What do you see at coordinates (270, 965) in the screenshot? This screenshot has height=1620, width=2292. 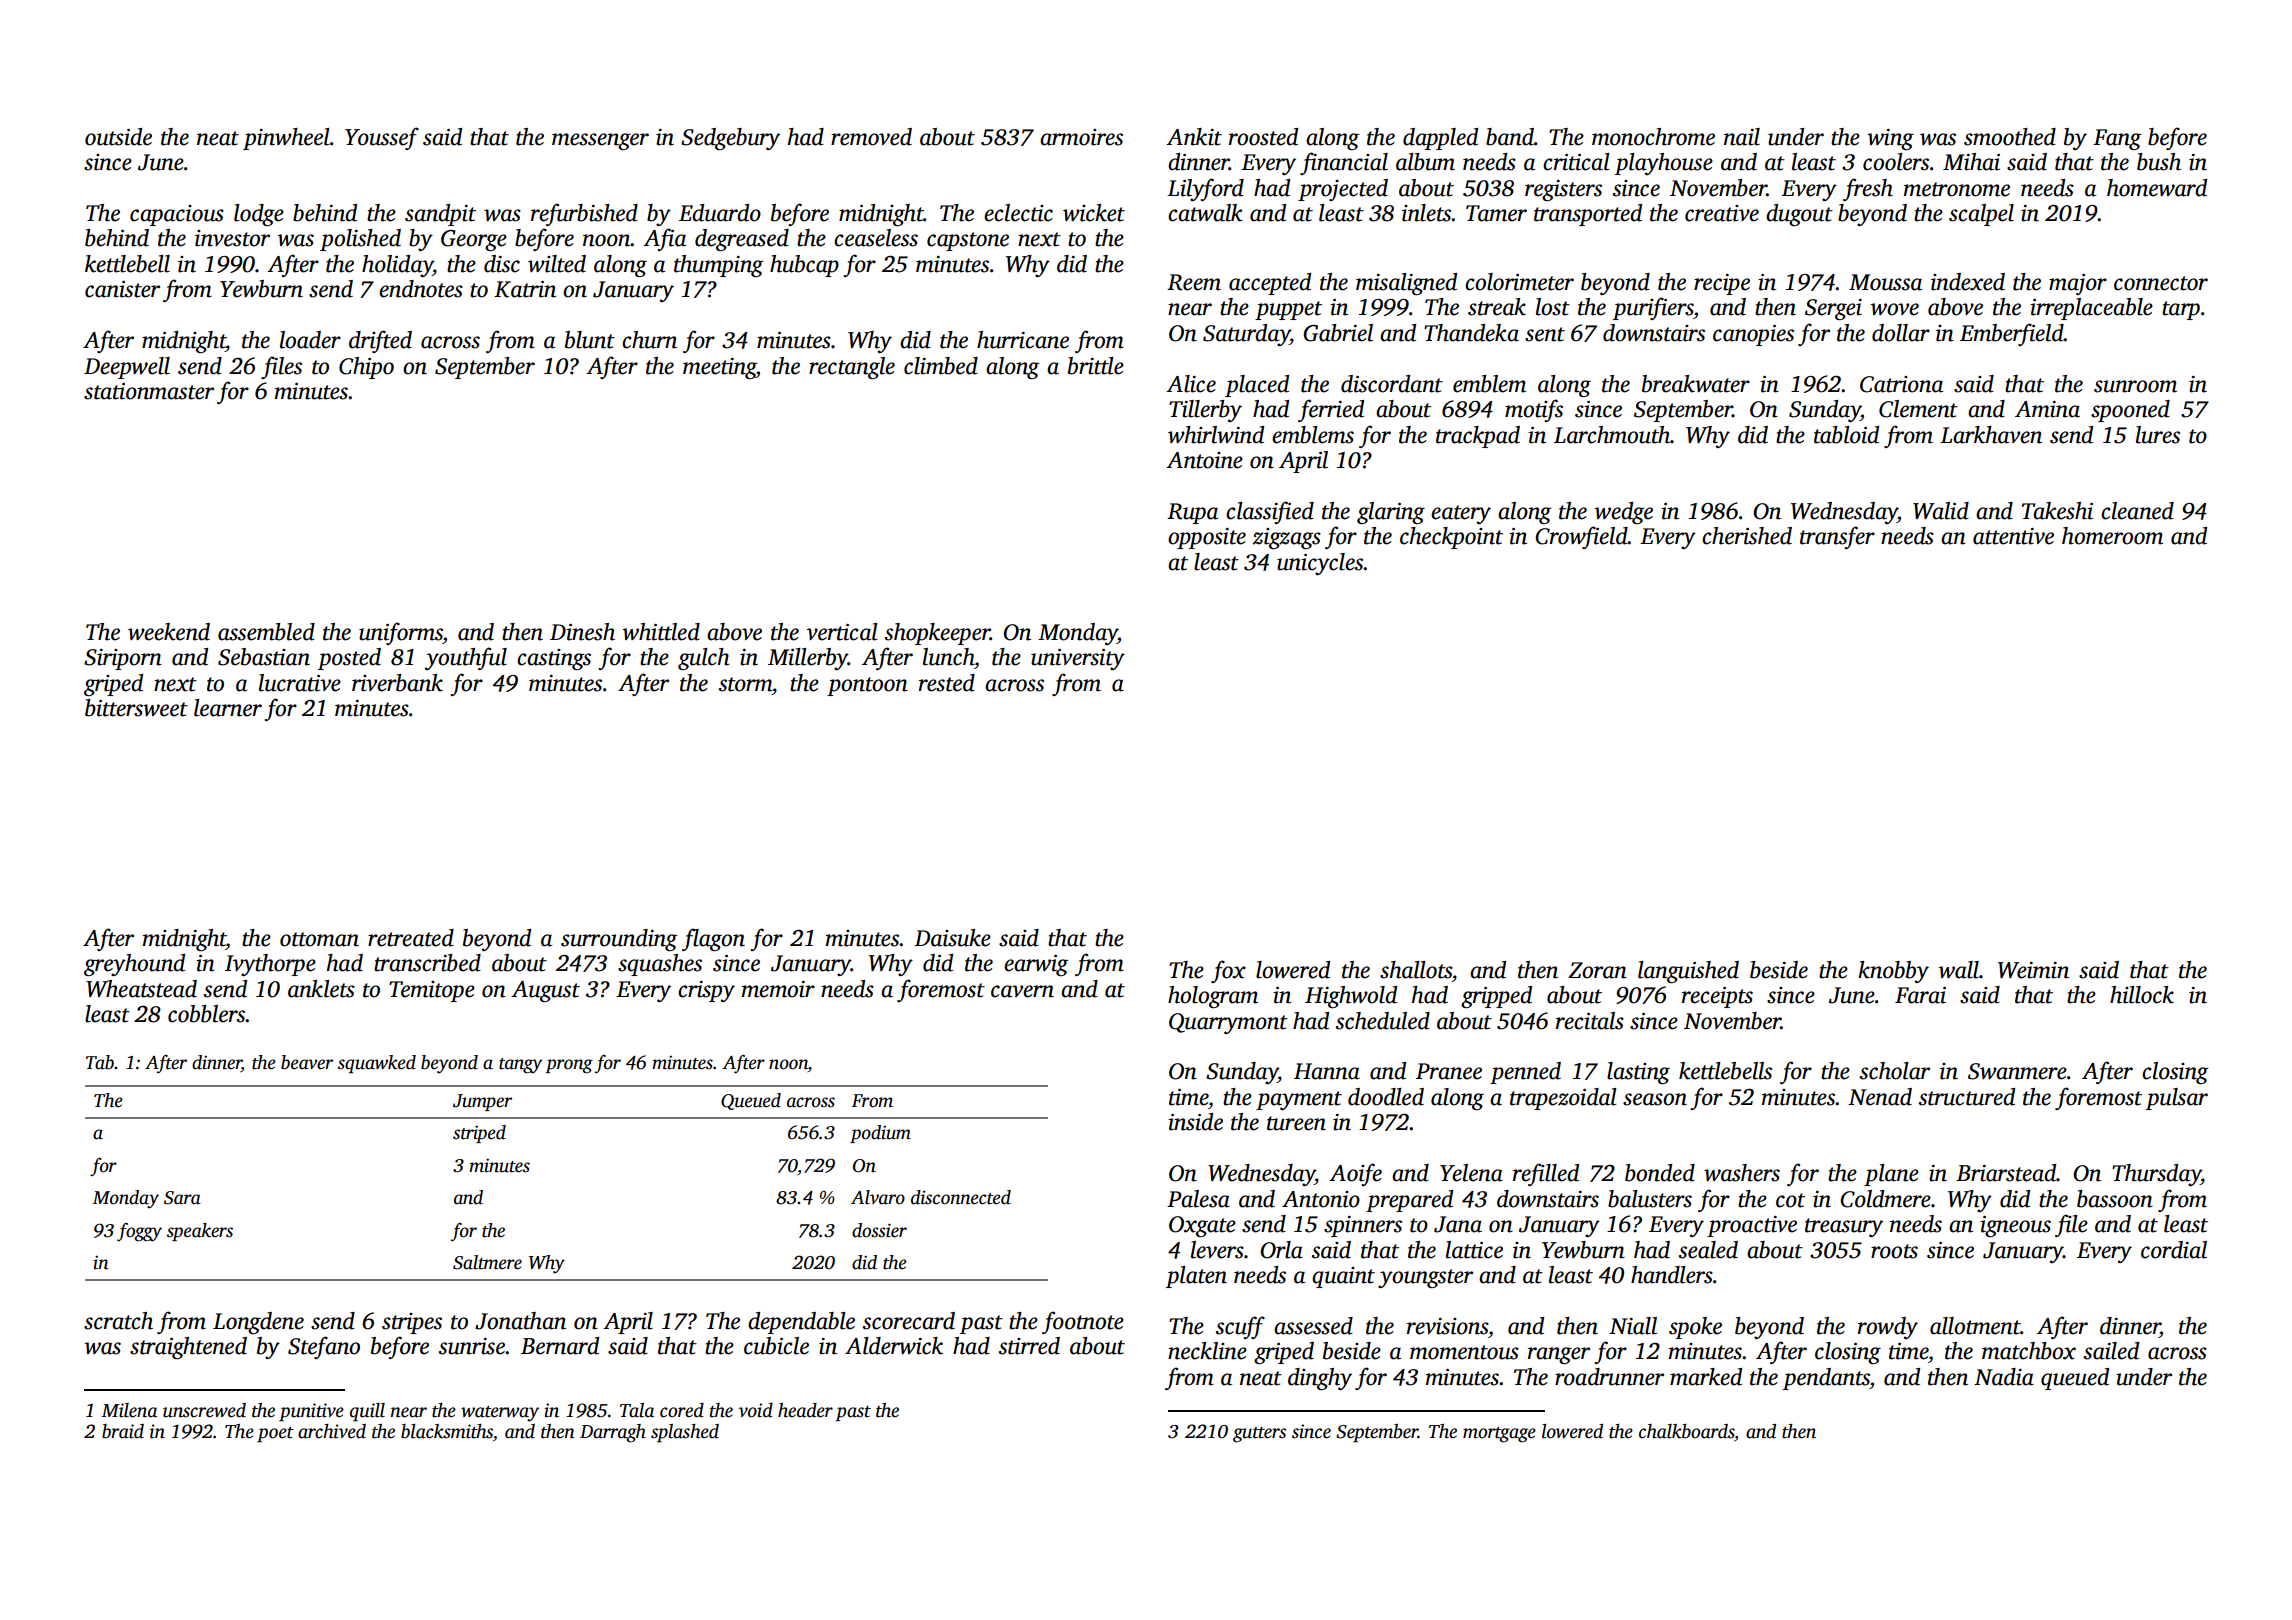 I see `Ivythorpe` at bounding box center [270, 965].
